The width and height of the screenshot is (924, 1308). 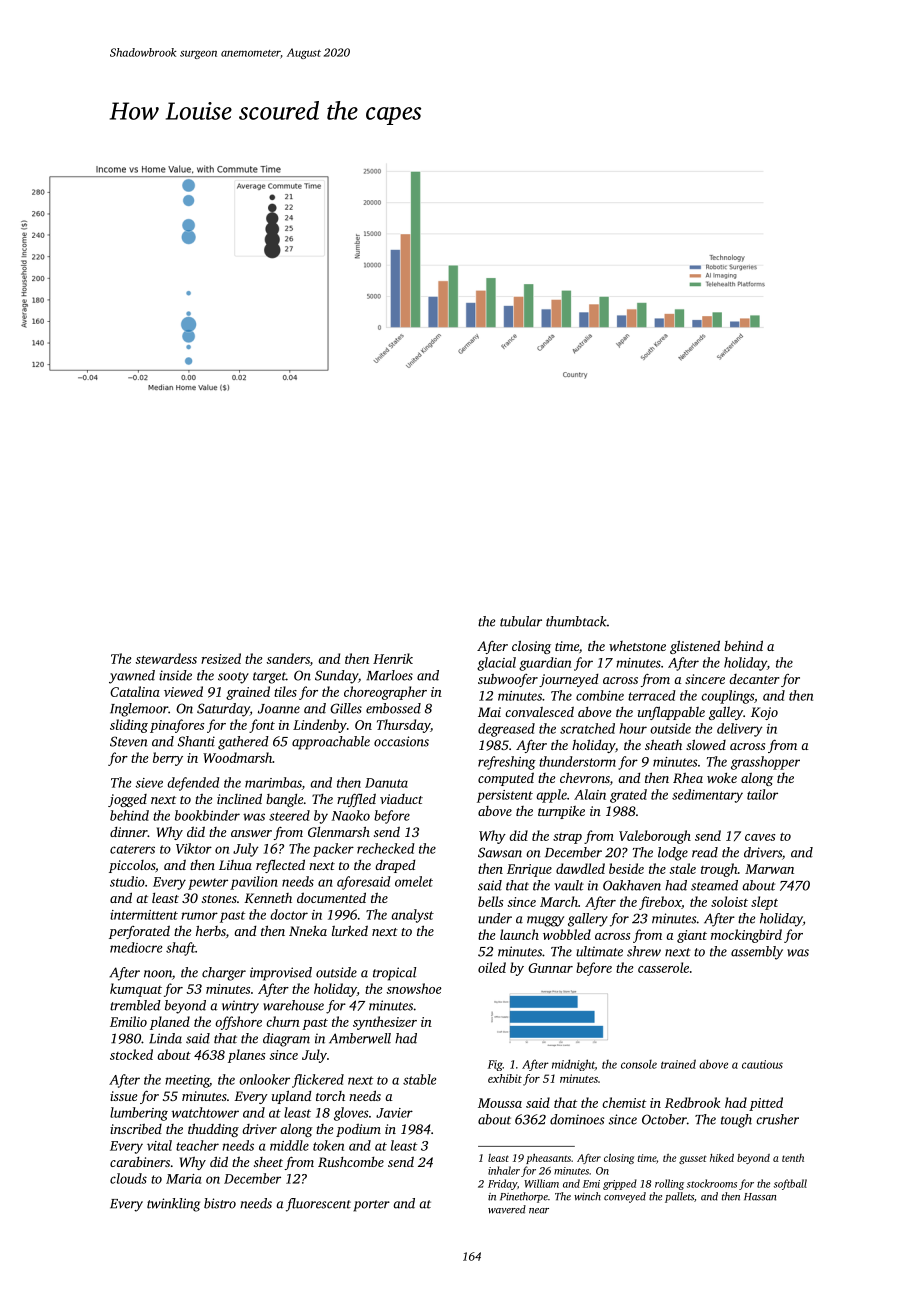 What do you see at coordinates (288, 658) in the screenshot?
I see `sanders` at bounding box center [288, 658].
